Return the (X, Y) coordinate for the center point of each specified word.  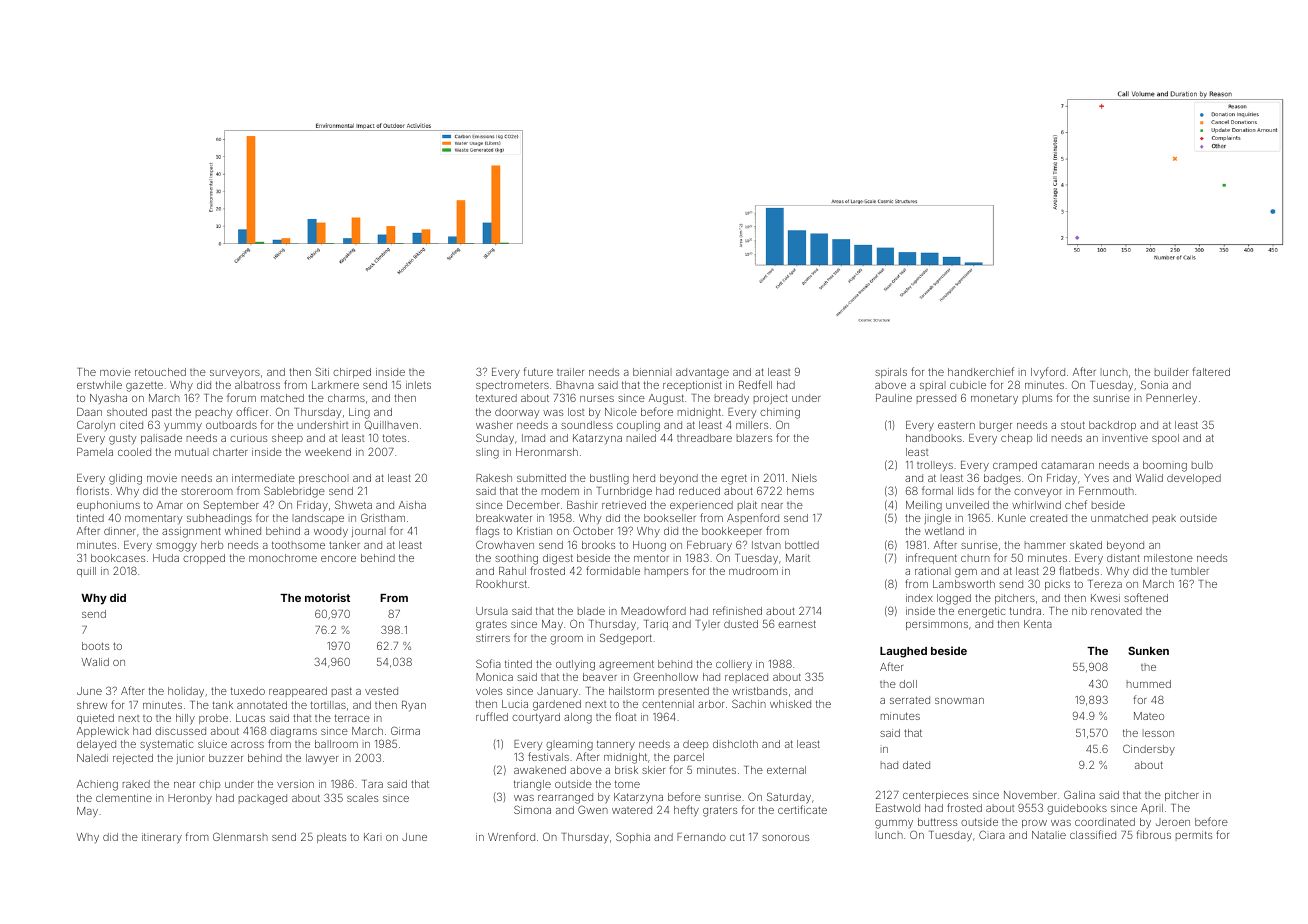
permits (1194, 836)
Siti (322, 371)
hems (800, 491)
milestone (1168, 558)
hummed (1149, 684)
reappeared (298, 692)
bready (732, 399)
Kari (373, 837)
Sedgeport (626, 639)
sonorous (785, 838)
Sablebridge (294, 492)
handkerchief (981, 371)
